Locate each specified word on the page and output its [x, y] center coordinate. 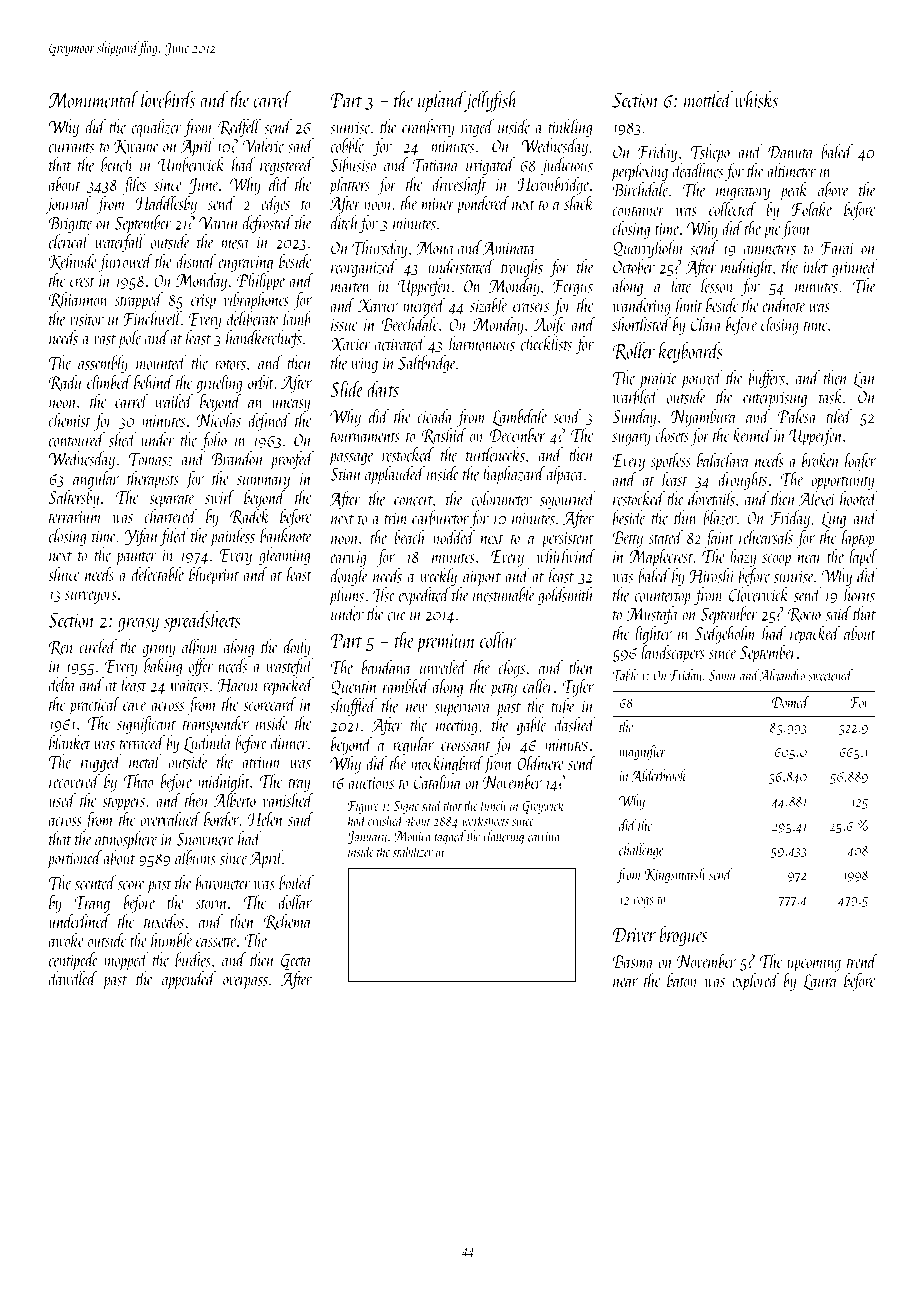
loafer [860, 462]
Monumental [93, 99]
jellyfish [491, 101]
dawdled [73, 978]
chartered [171, 516]
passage [351, 459]
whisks [756, 99]
